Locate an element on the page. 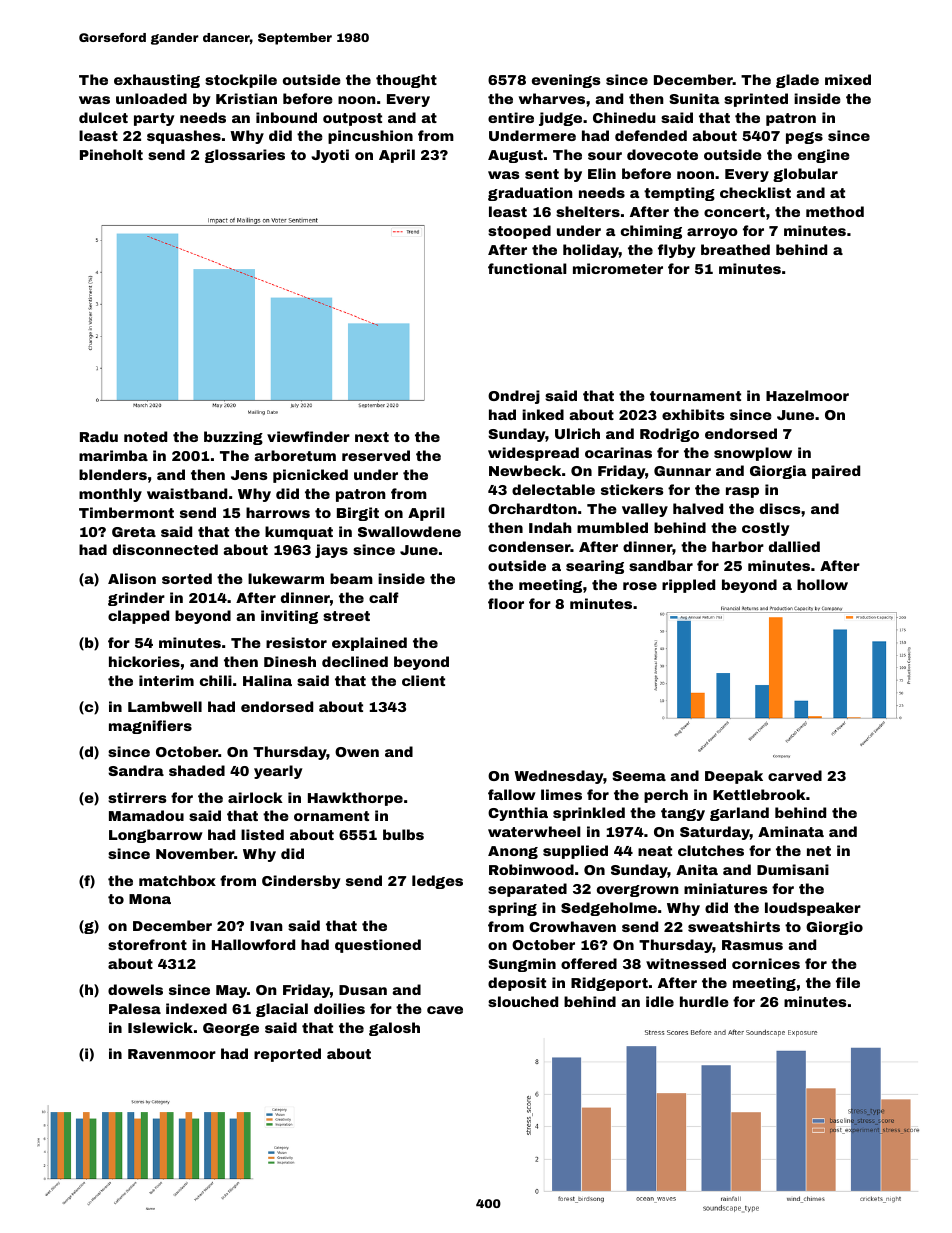  airlock is located at coordinates (255, 797).
